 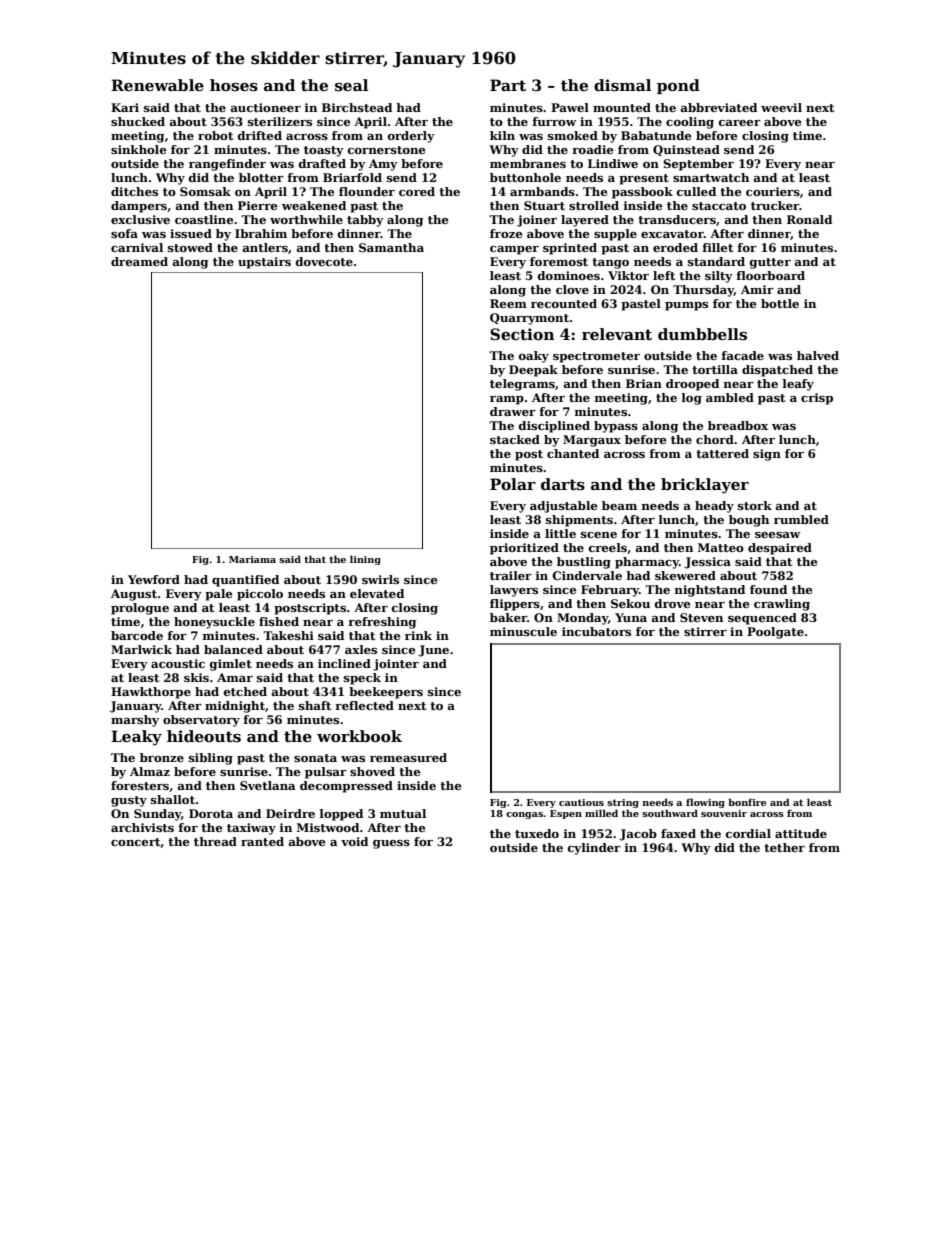 What do you see at coordinates (522, 334) in the document?
I see `Section` at bounding box center [522, 334].
